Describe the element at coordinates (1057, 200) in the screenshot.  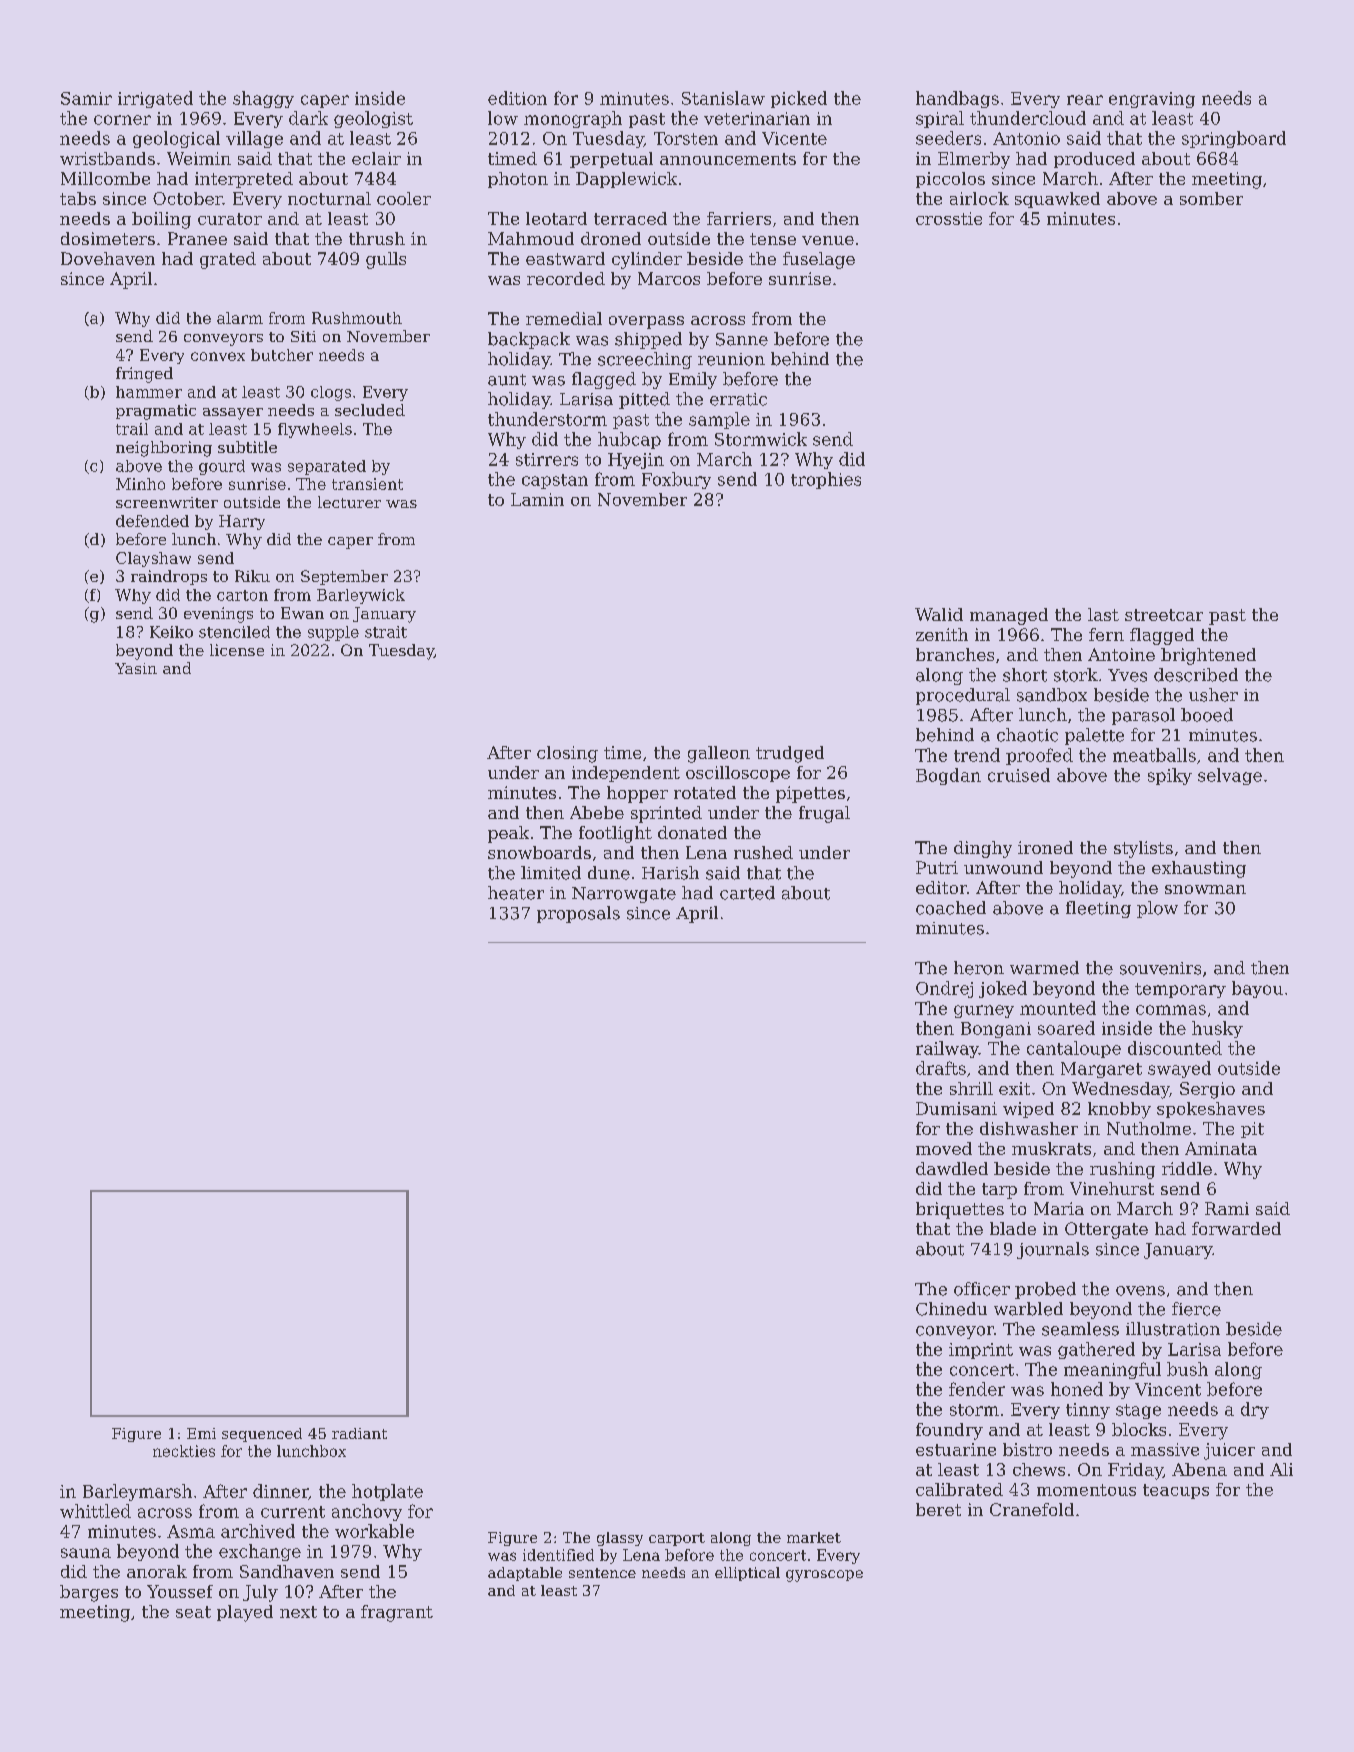
I see `squawked` at that location.
